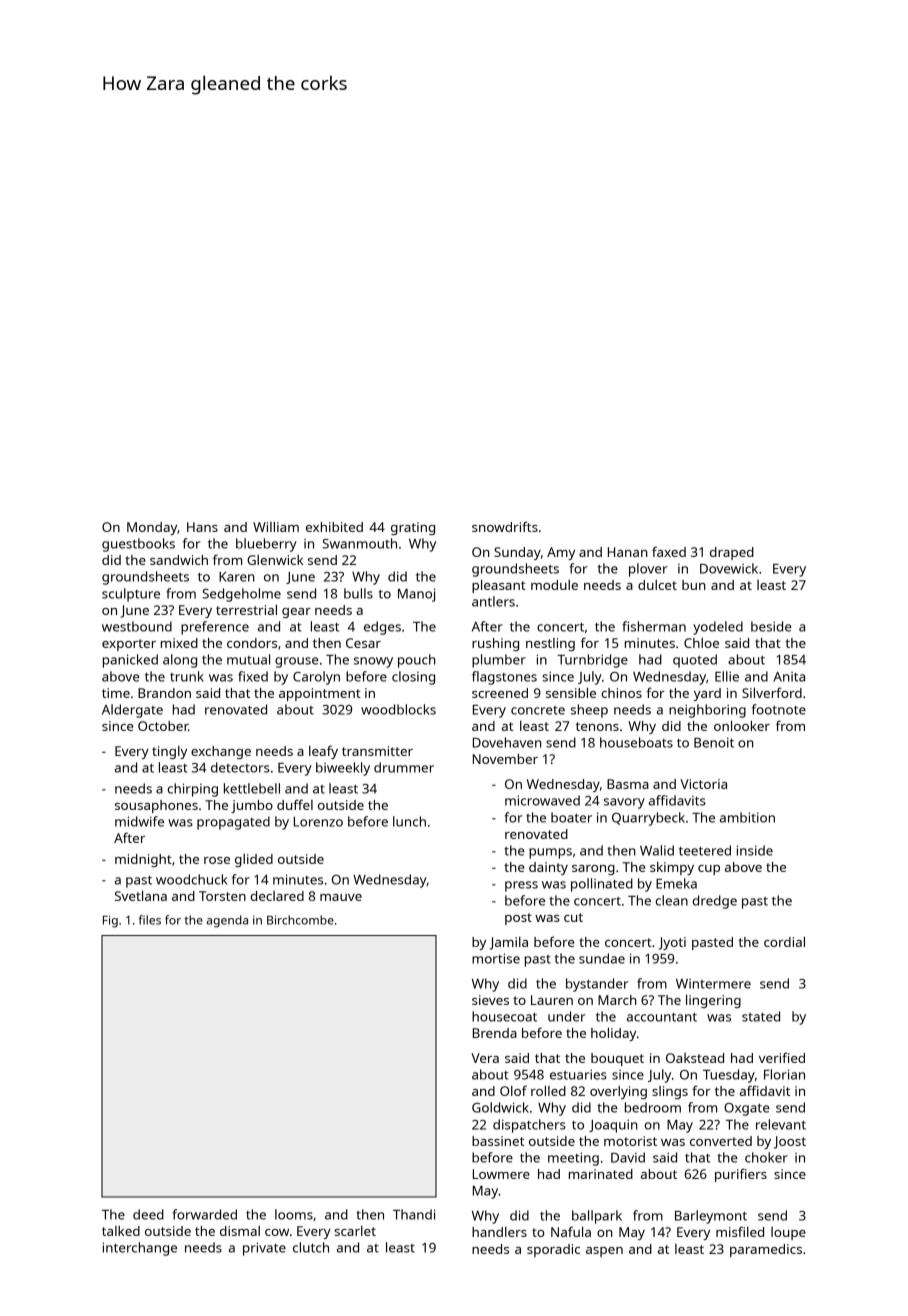 The width and height of the screenshot is (908, 1316). What do you see at coordinates (779, 709) in the screenshot?
I see `footnote` at bounding box center [779, 709].
